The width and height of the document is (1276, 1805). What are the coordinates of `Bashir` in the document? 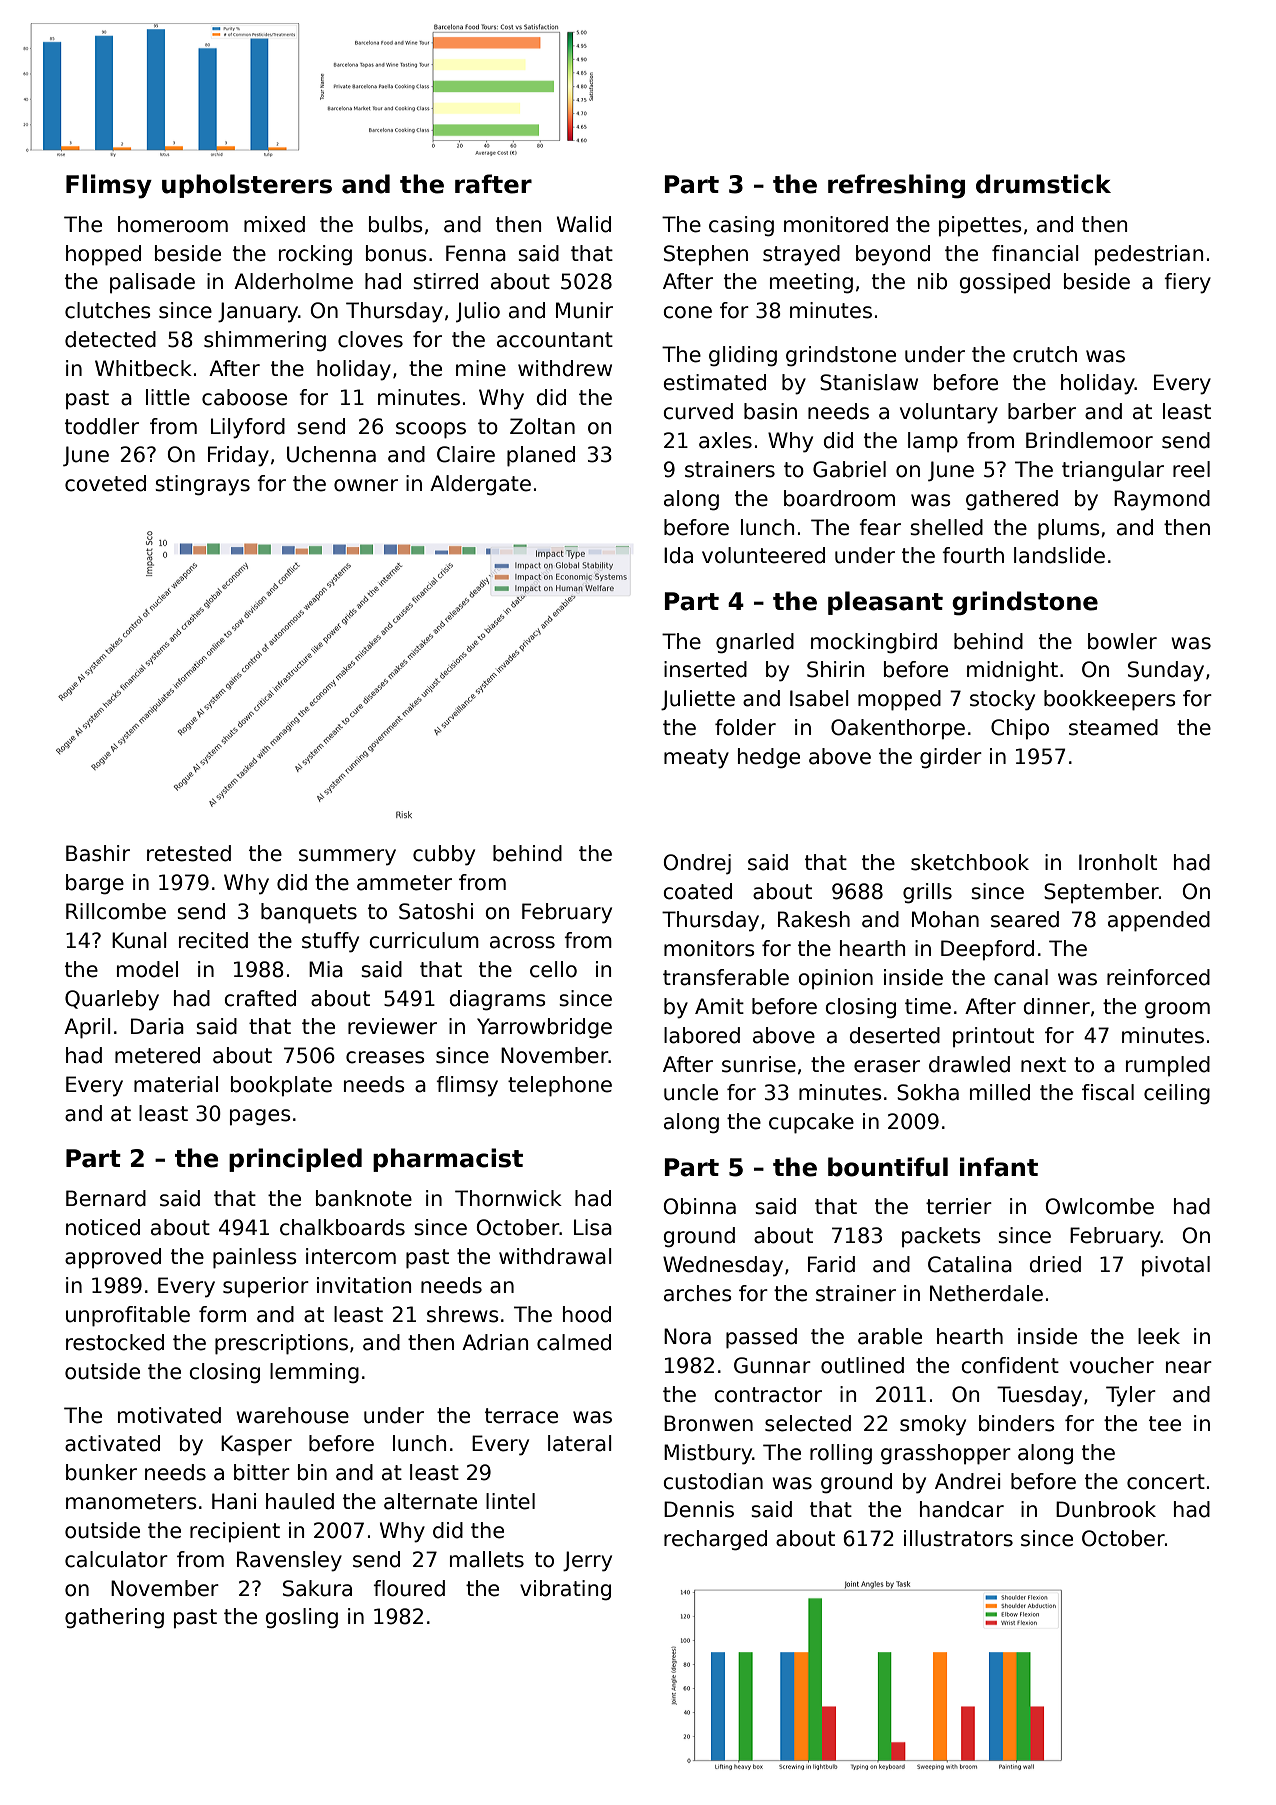 It's located at (98, 853).
